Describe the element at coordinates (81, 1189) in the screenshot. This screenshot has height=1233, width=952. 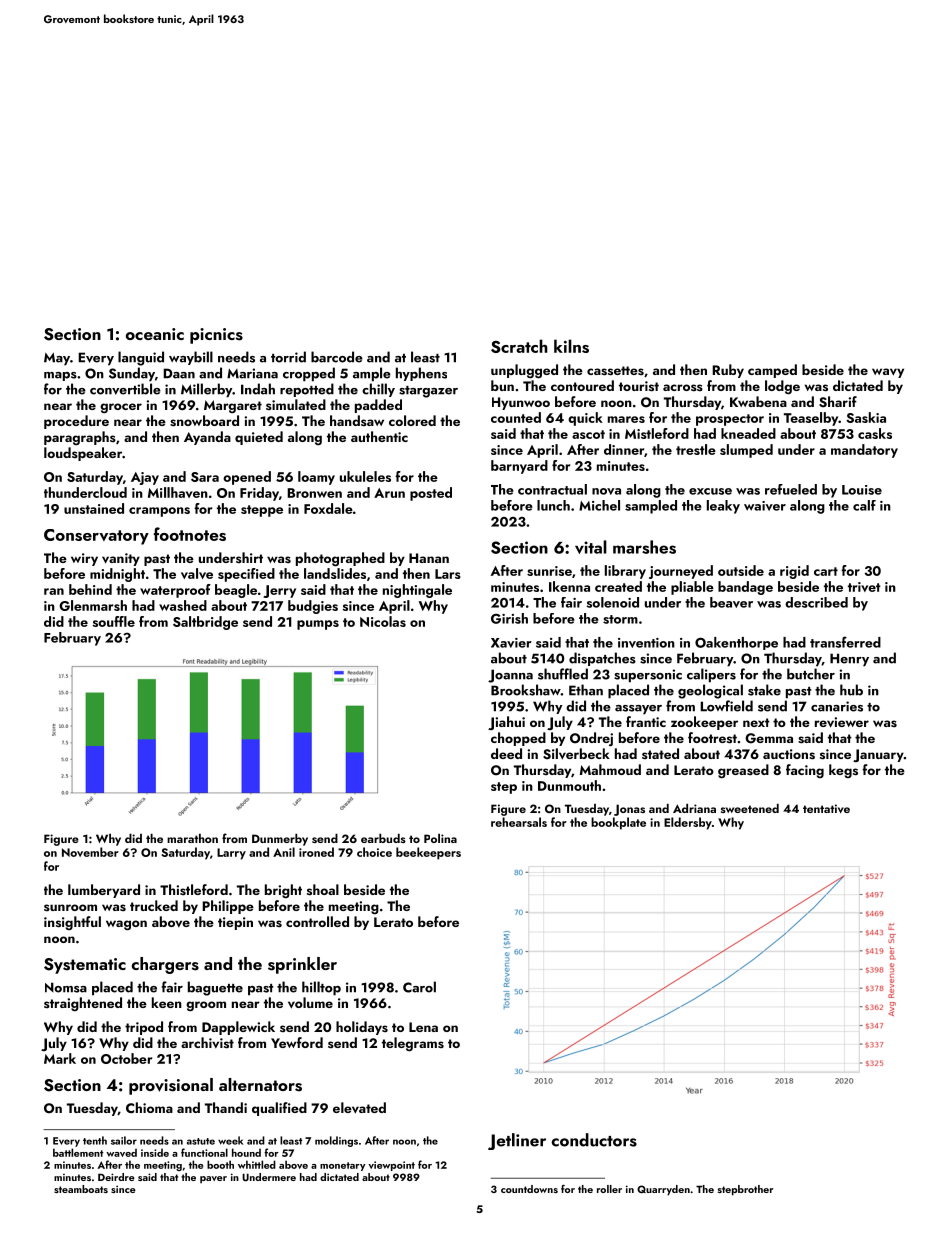
I see `steamboats` at that location.
